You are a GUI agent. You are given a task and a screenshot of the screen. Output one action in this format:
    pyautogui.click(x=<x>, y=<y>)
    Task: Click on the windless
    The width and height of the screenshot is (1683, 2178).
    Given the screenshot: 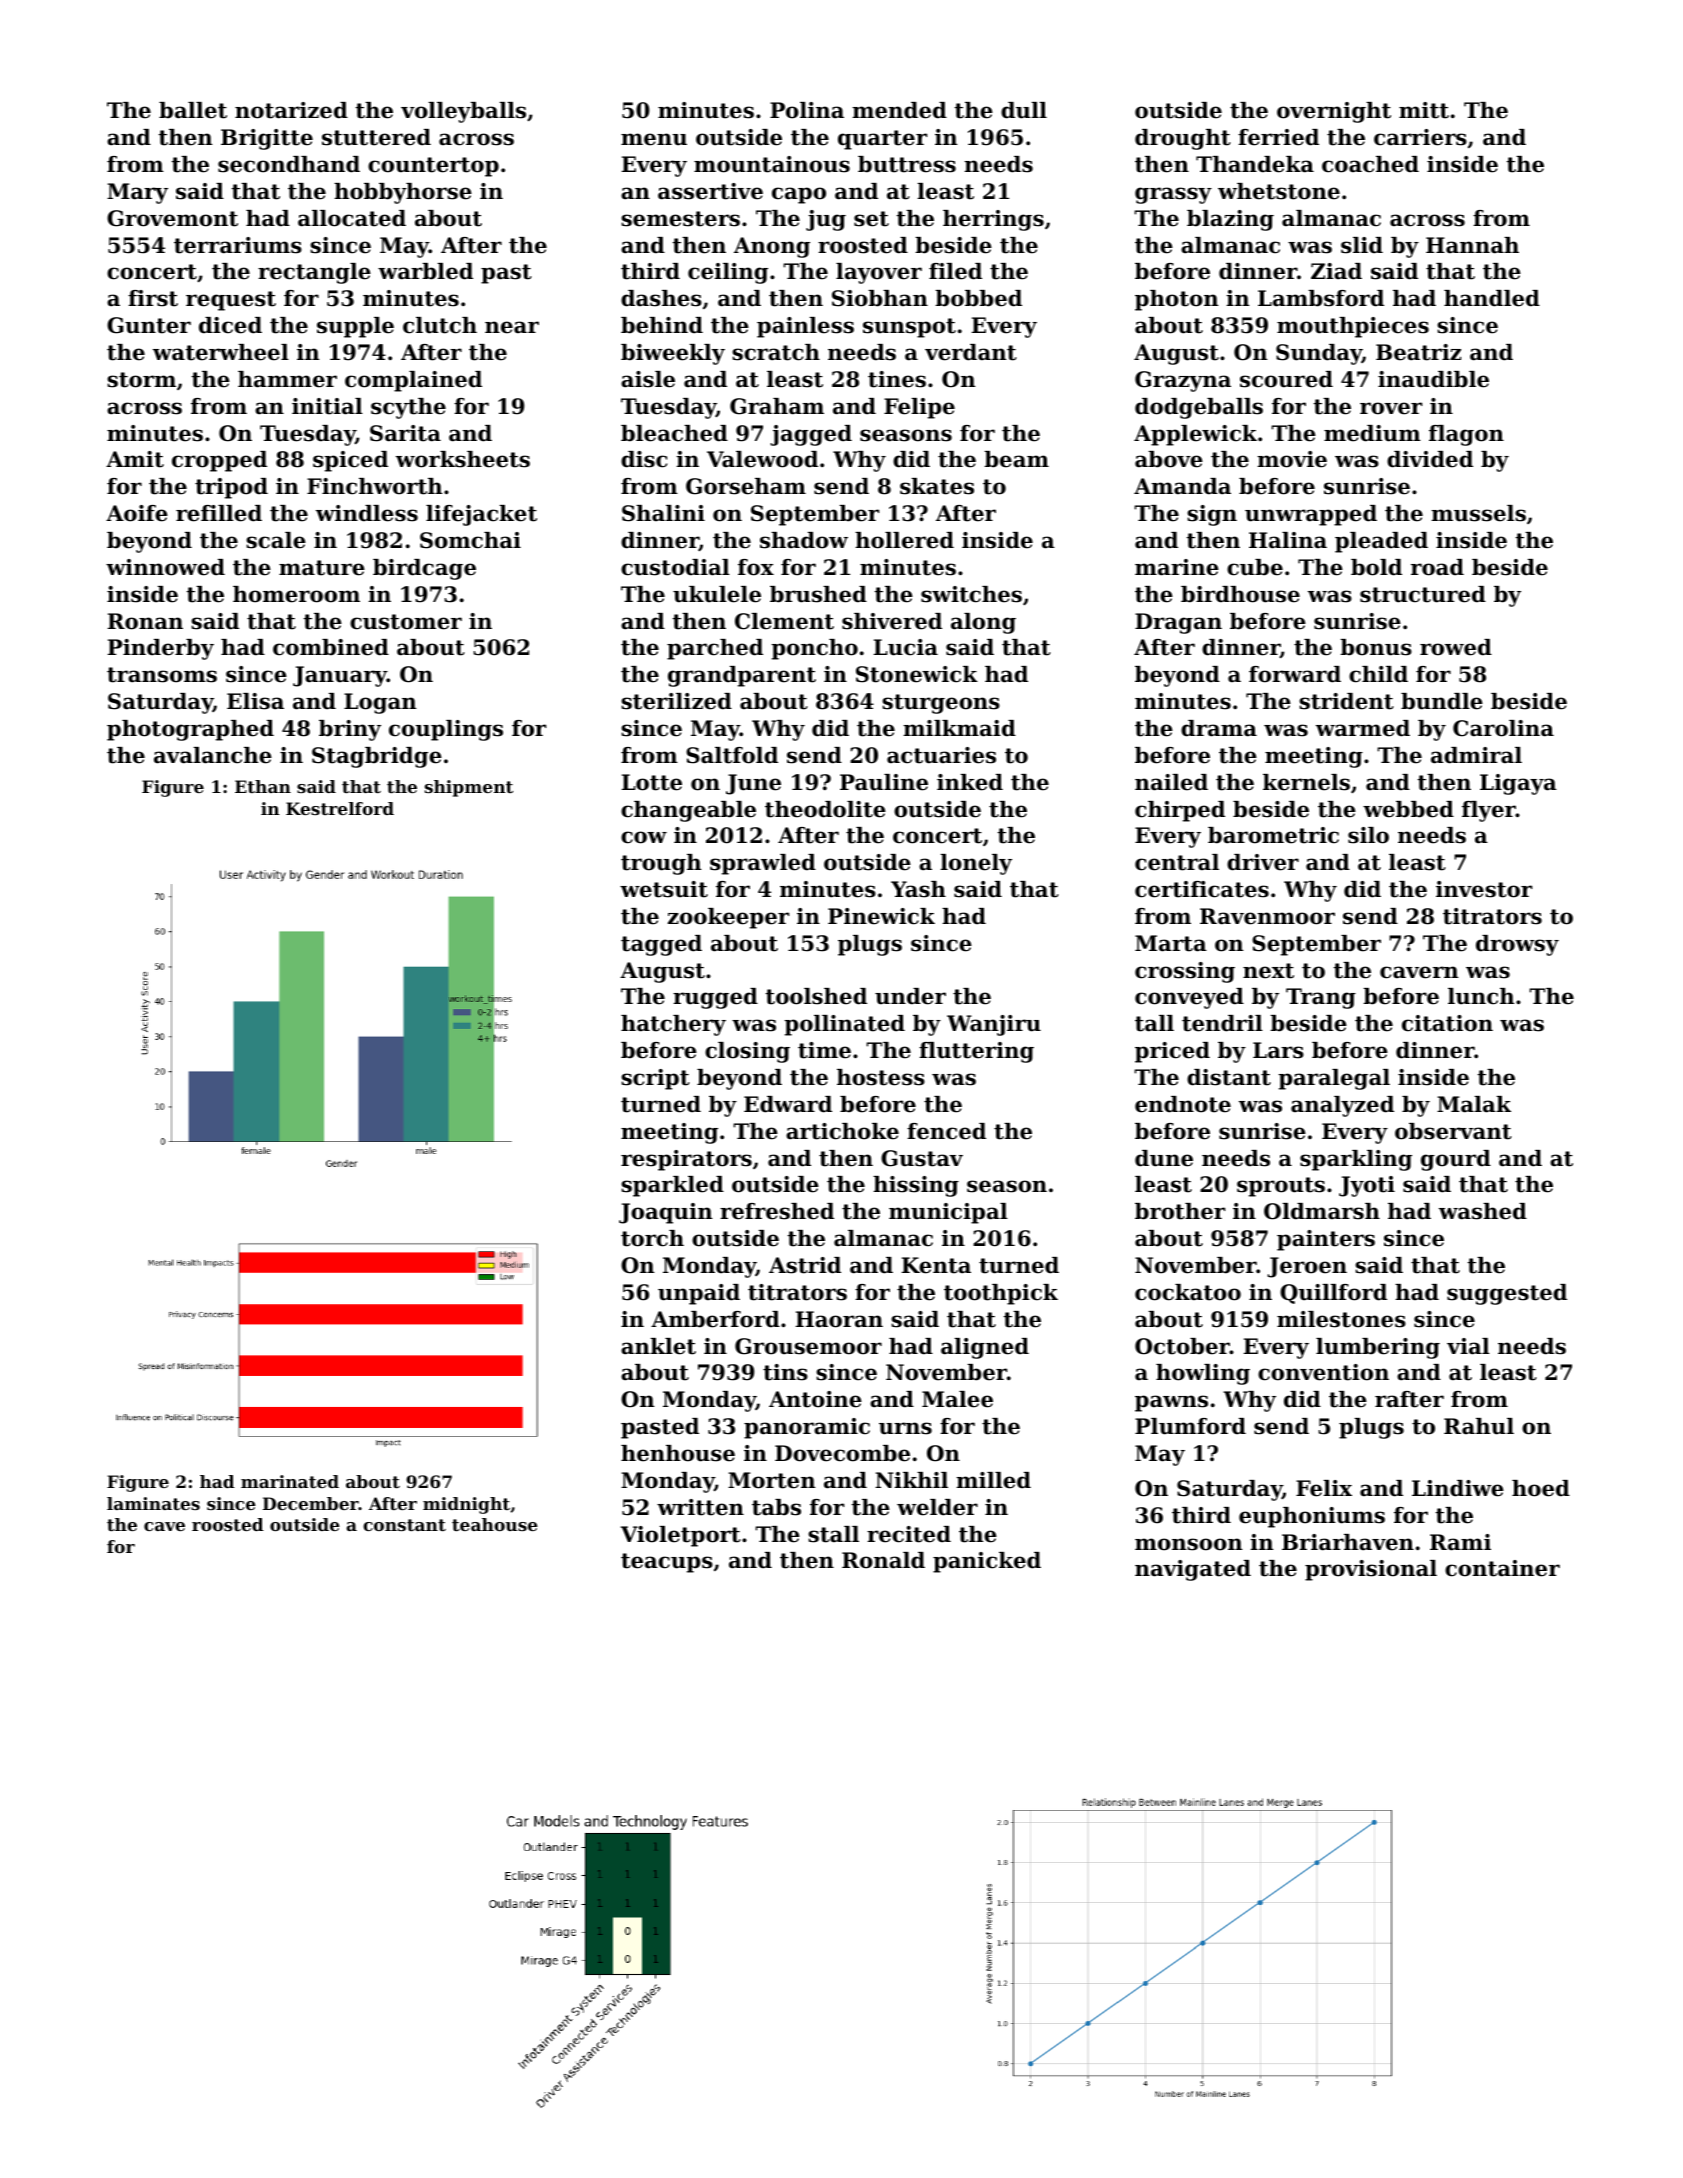 What is the action you would take?
    pyautogui.click(x=367, y=513)
